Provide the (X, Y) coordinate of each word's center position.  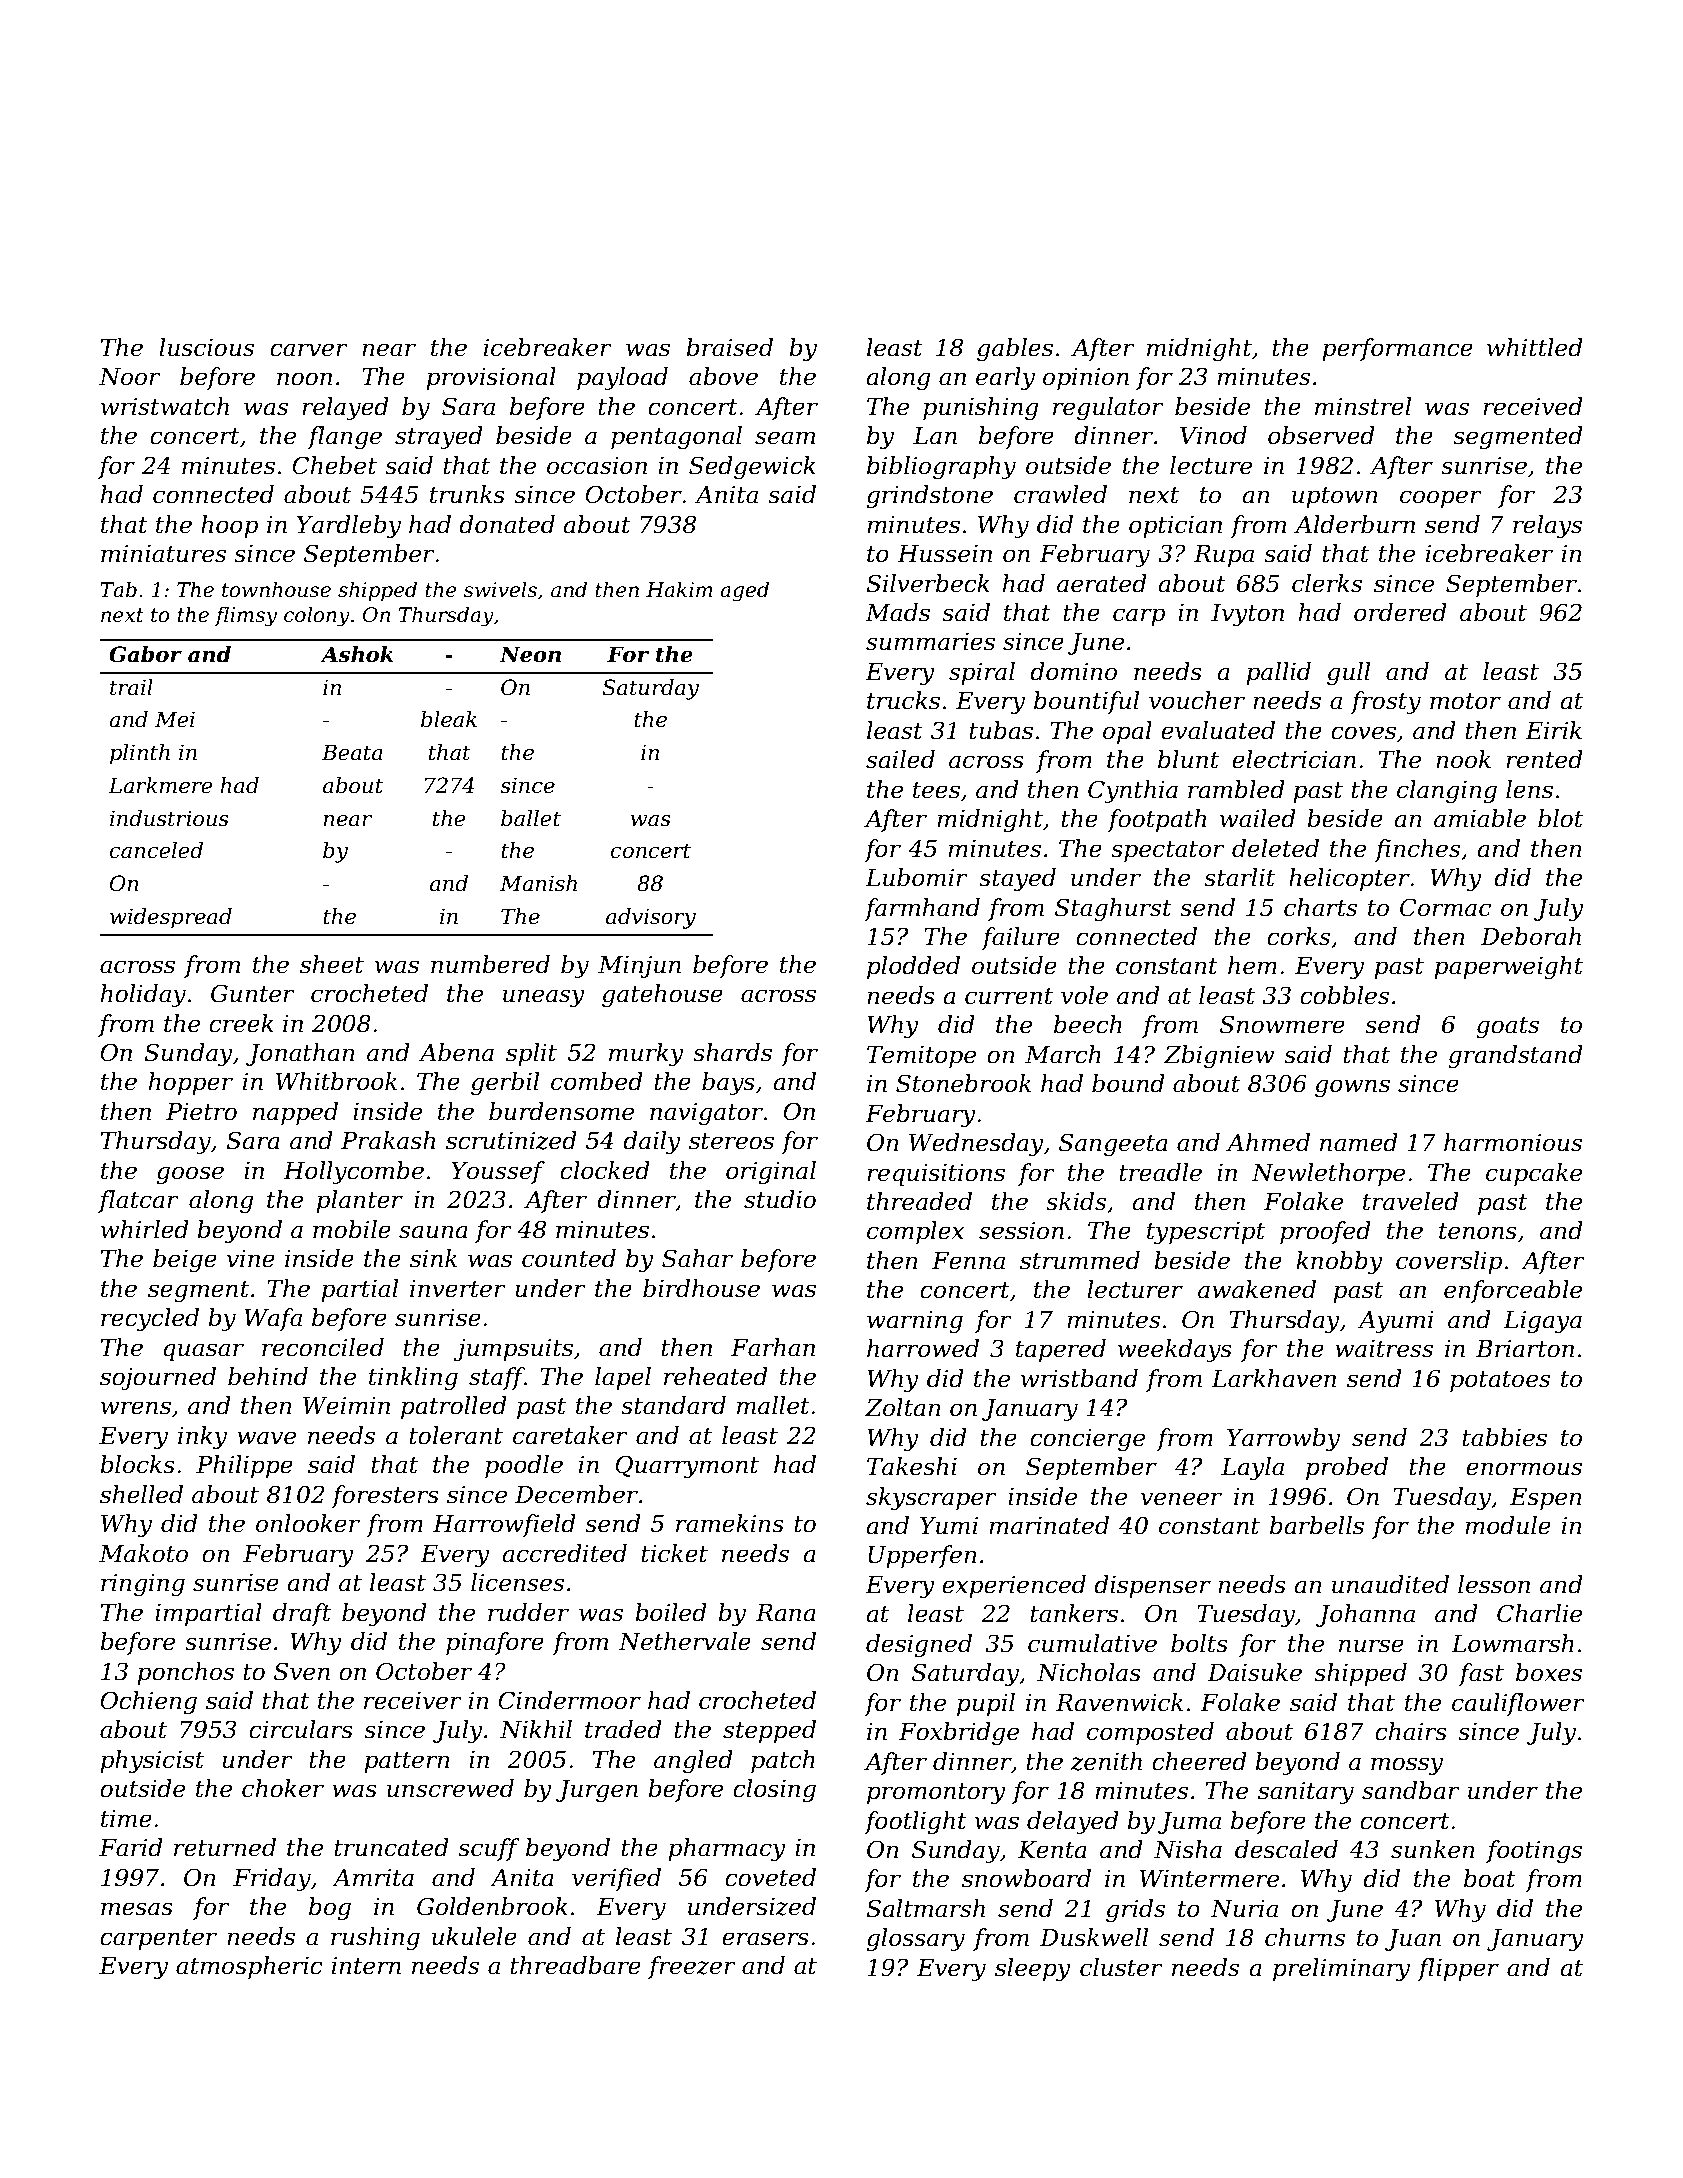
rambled (1236, 789)
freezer (692, 1967)
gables (1015, 349)
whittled (1535, 347)
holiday (143, 995)
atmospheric (249, 1967)
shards (732, 1052)
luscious (206, 347)
